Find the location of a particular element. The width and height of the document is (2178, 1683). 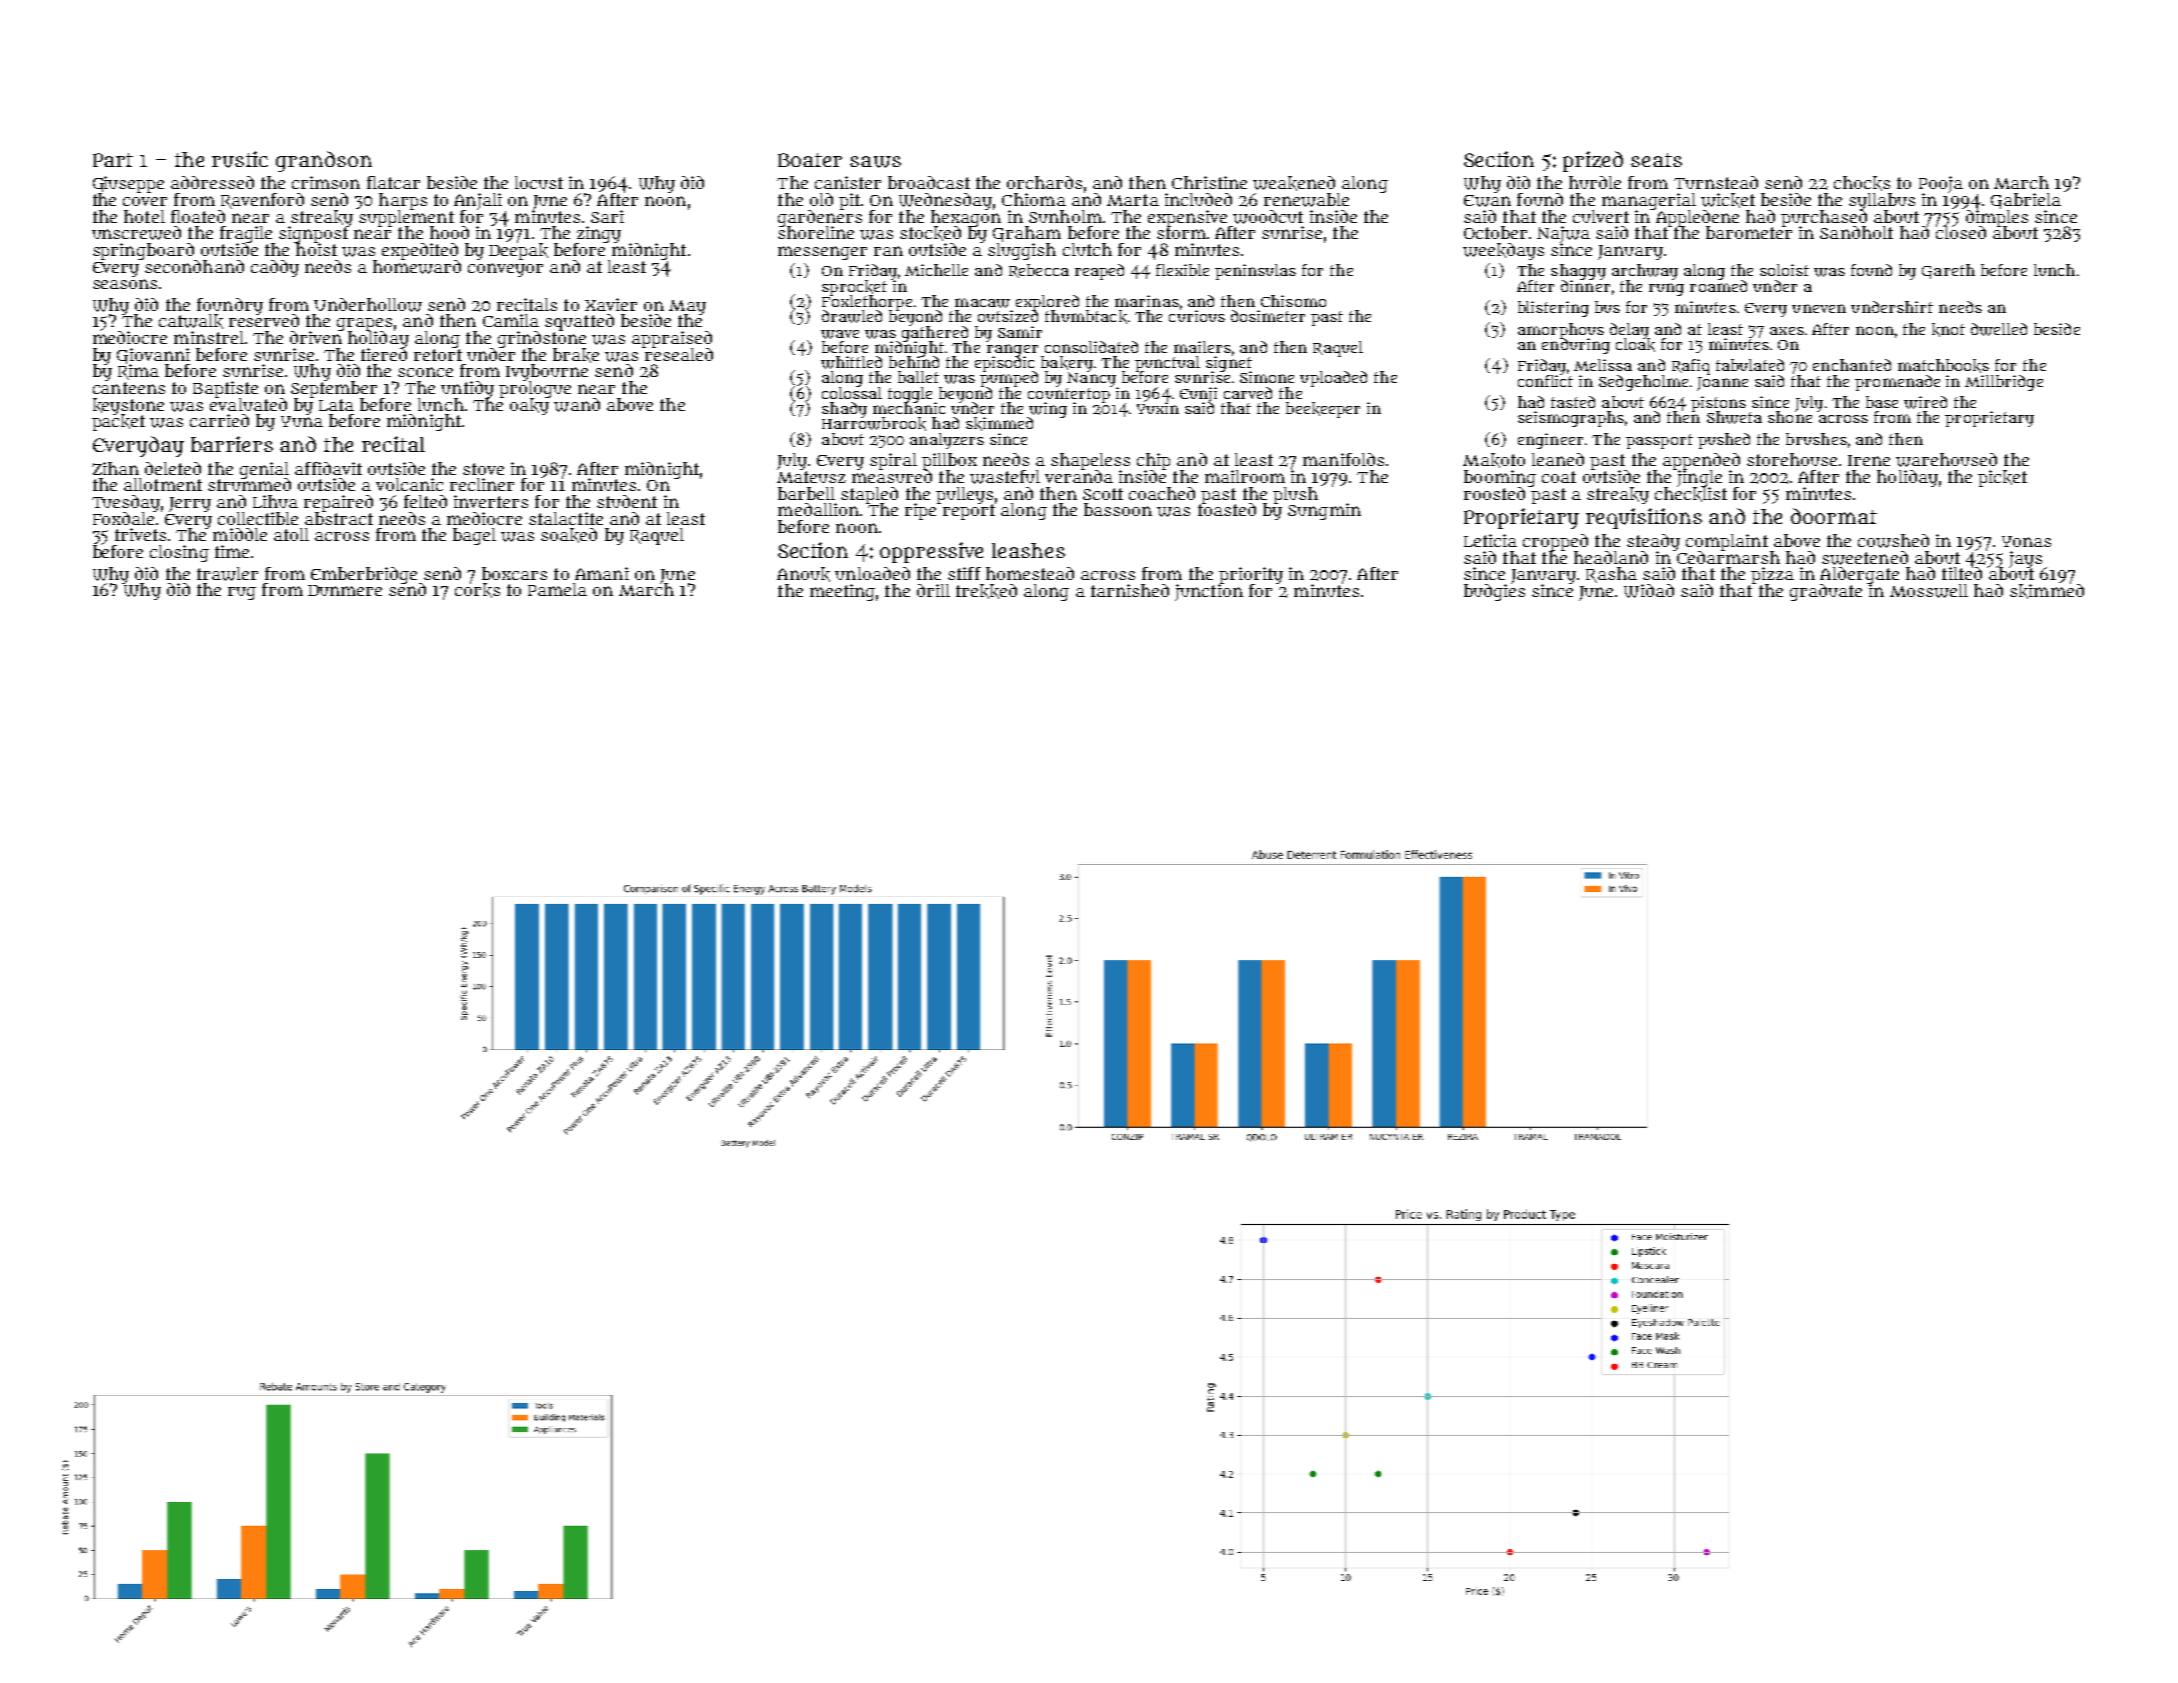

oaky is located at coordinates (529, 406).
